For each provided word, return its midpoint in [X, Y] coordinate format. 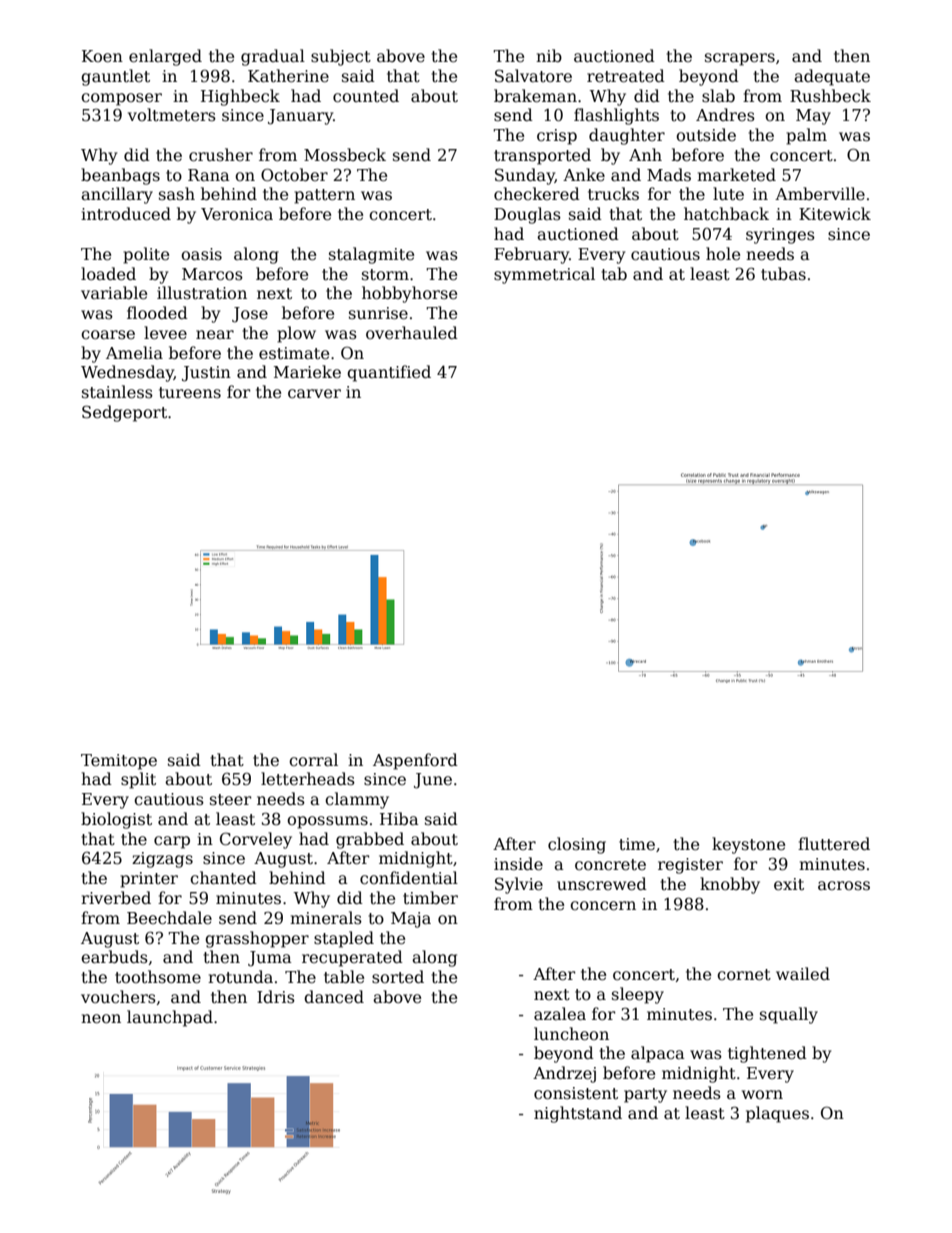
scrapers [740, 59]
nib [549, 55]
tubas [783, 273]
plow [296, 334]
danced [334, 997]
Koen [102, 56]
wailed [803, 974]
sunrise [378, 313]
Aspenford [415, 761]
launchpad [170, 1018]
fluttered [834, 844]
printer [149, 880]
